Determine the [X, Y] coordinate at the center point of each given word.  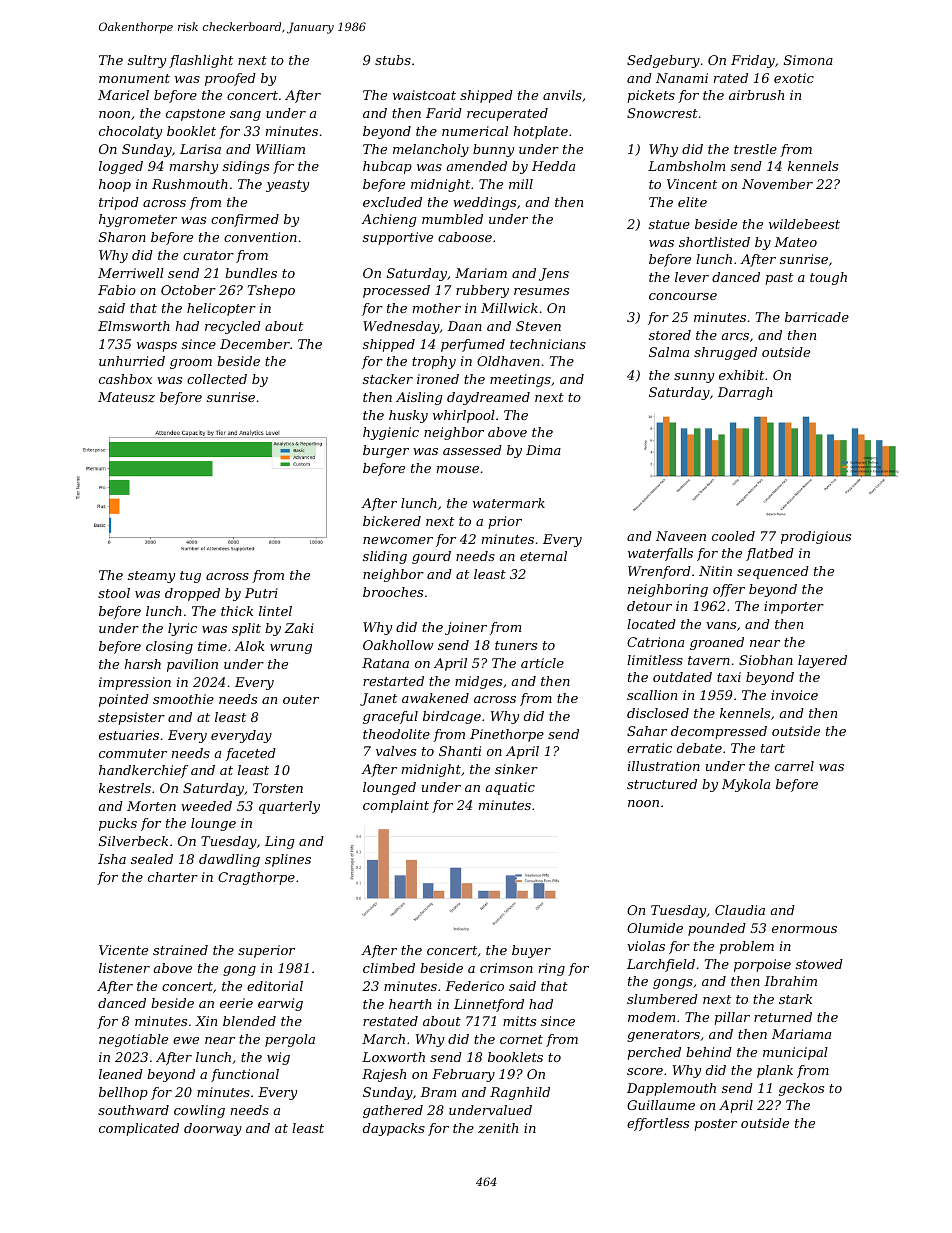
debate [699, 748]
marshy [194, 167]
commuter [133, 753]
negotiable [133, 1040]
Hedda [553, 166]
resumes [541, 291]
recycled [233, 327]
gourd [431, 557]
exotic [794, 78]
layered [822, 661]
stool [114, 593]
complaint [396, 806]
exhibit [741, 375]
